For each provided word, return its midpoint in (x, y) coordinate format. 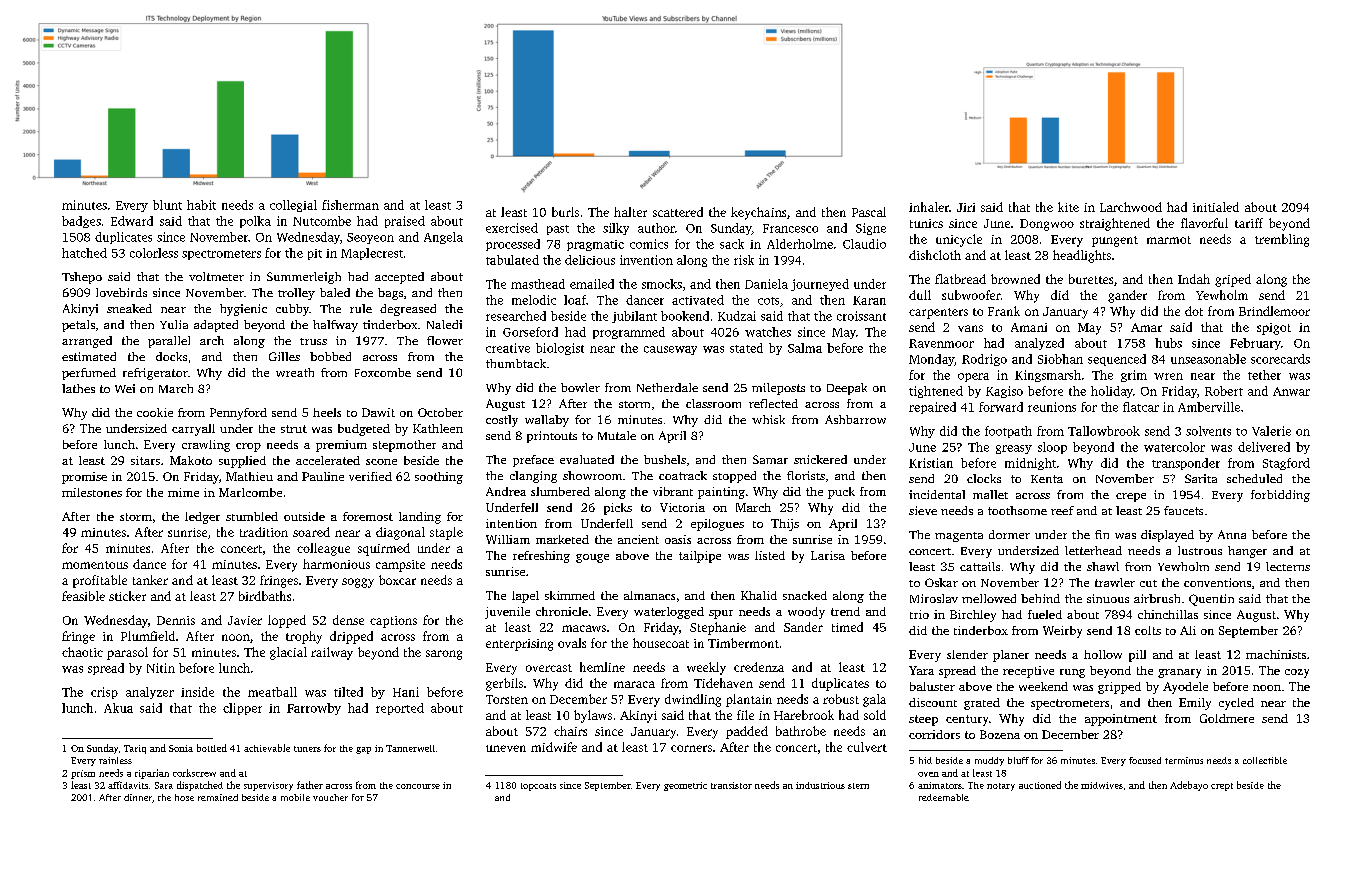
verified (370, 476)
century (967, 720)
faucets (1183, 510)
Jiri (966, 207)
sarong (444, 655)
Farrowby (314, 709)
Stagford (1286, 464)
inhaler (929, 207)
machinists (1276, 654)
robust (841, 699)
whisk (768, 419)
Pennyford (238, 414)
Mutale (617, 435)
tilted (348, 692)
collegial (293, 206)
